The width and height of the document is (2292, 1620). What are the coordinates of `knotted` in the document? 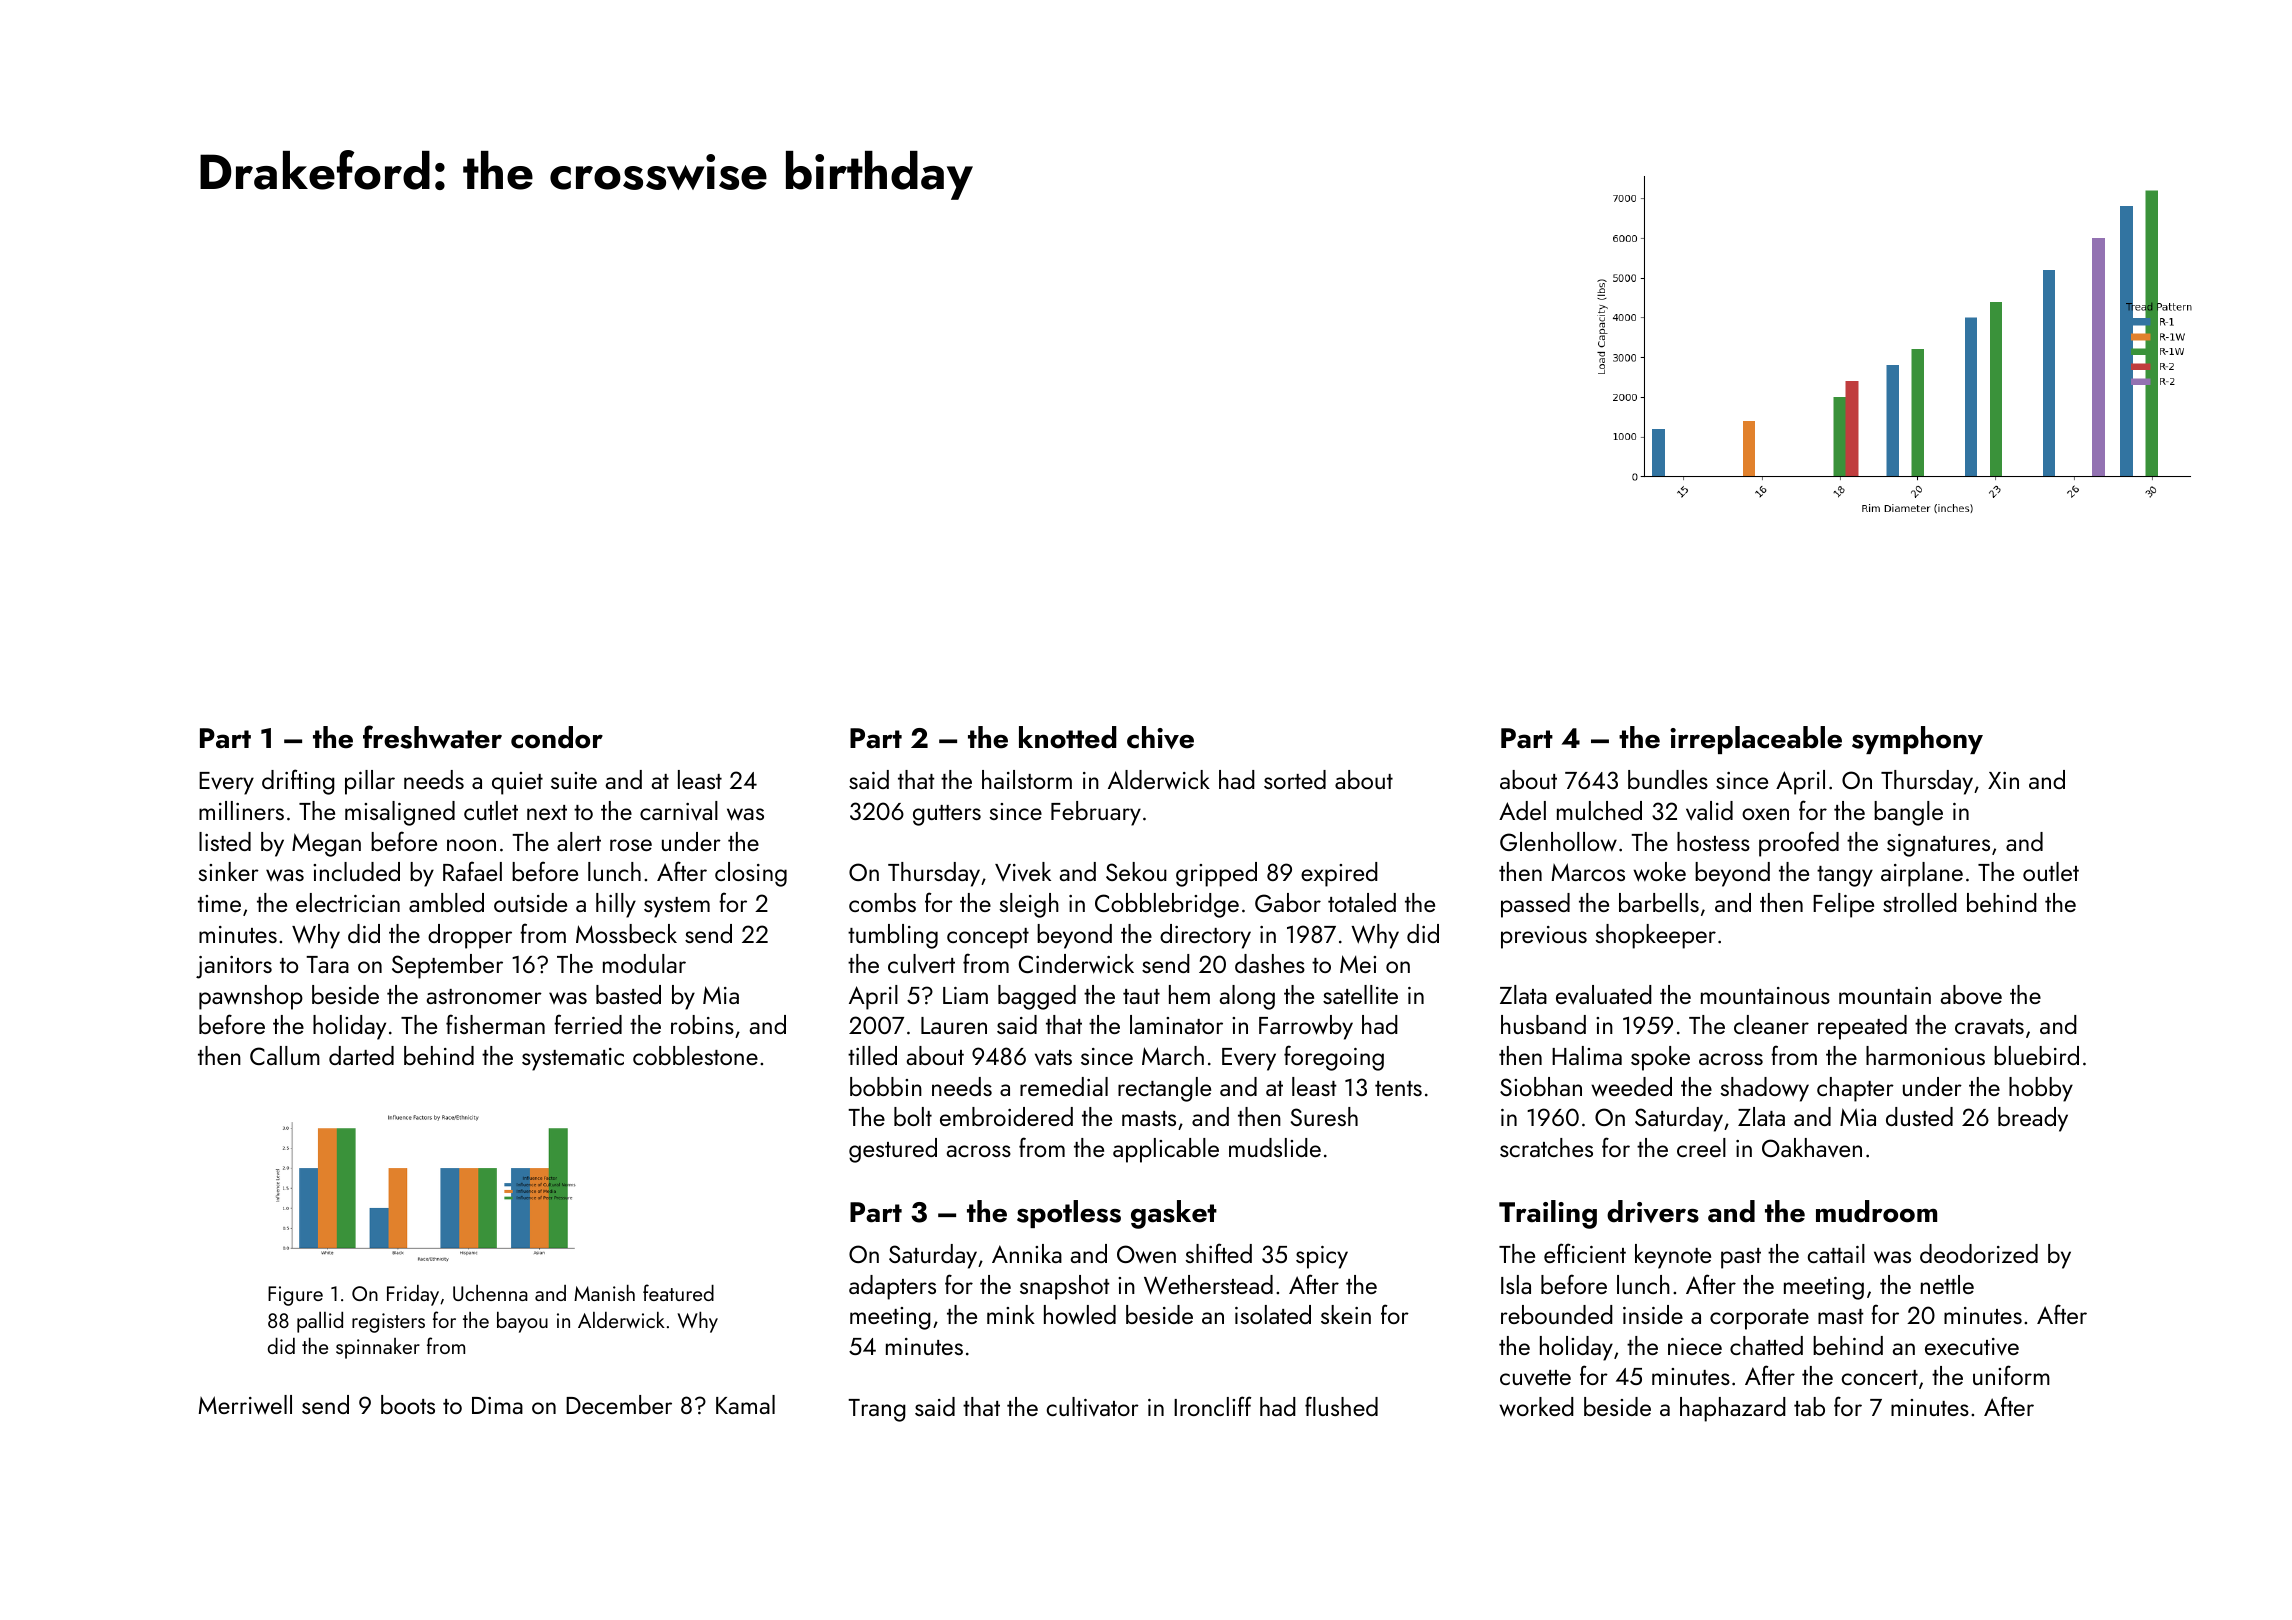 It's located at (1068, 737).
